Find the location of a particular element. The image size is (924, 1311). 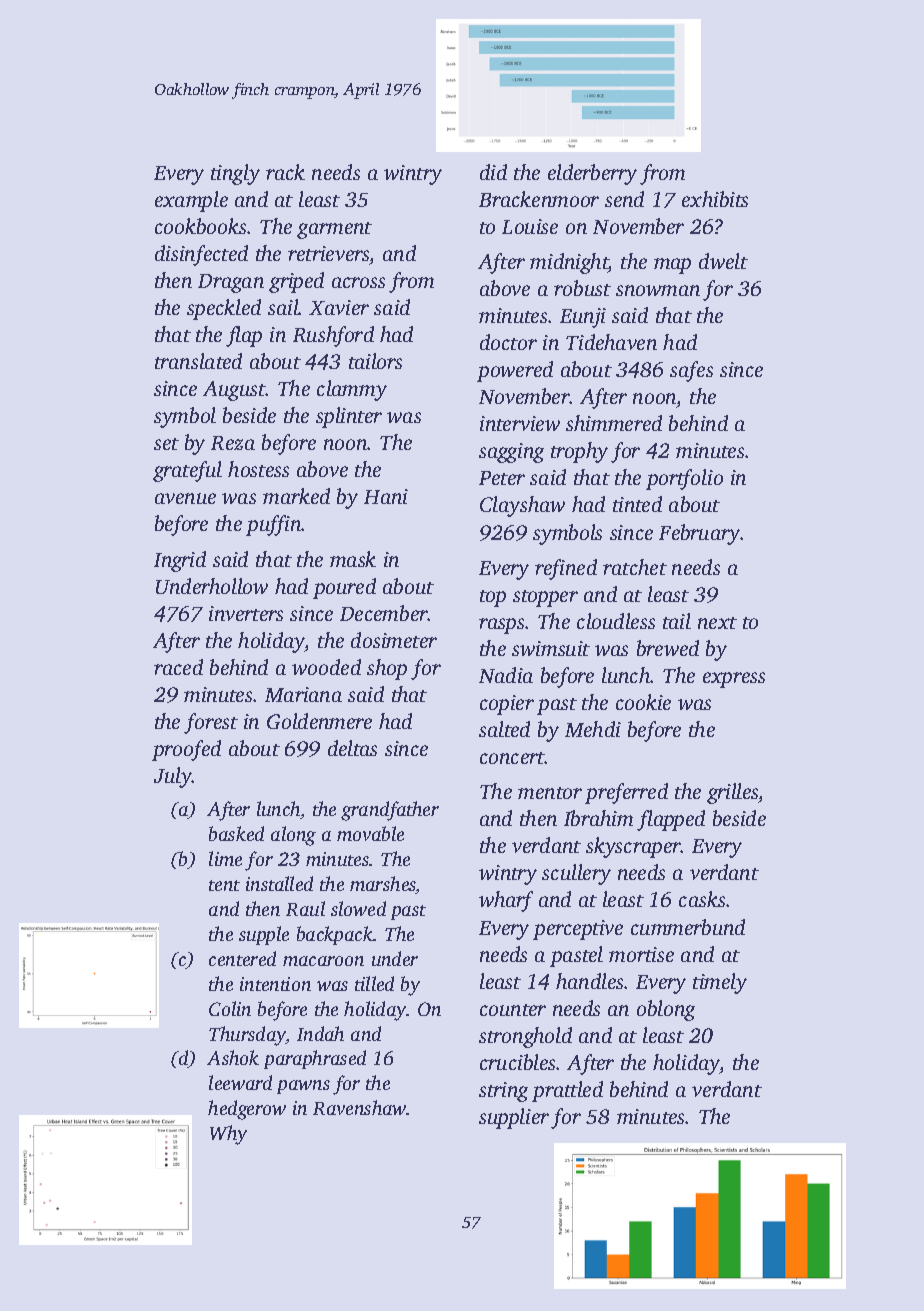

garment is located at coordinates (334, 230).
